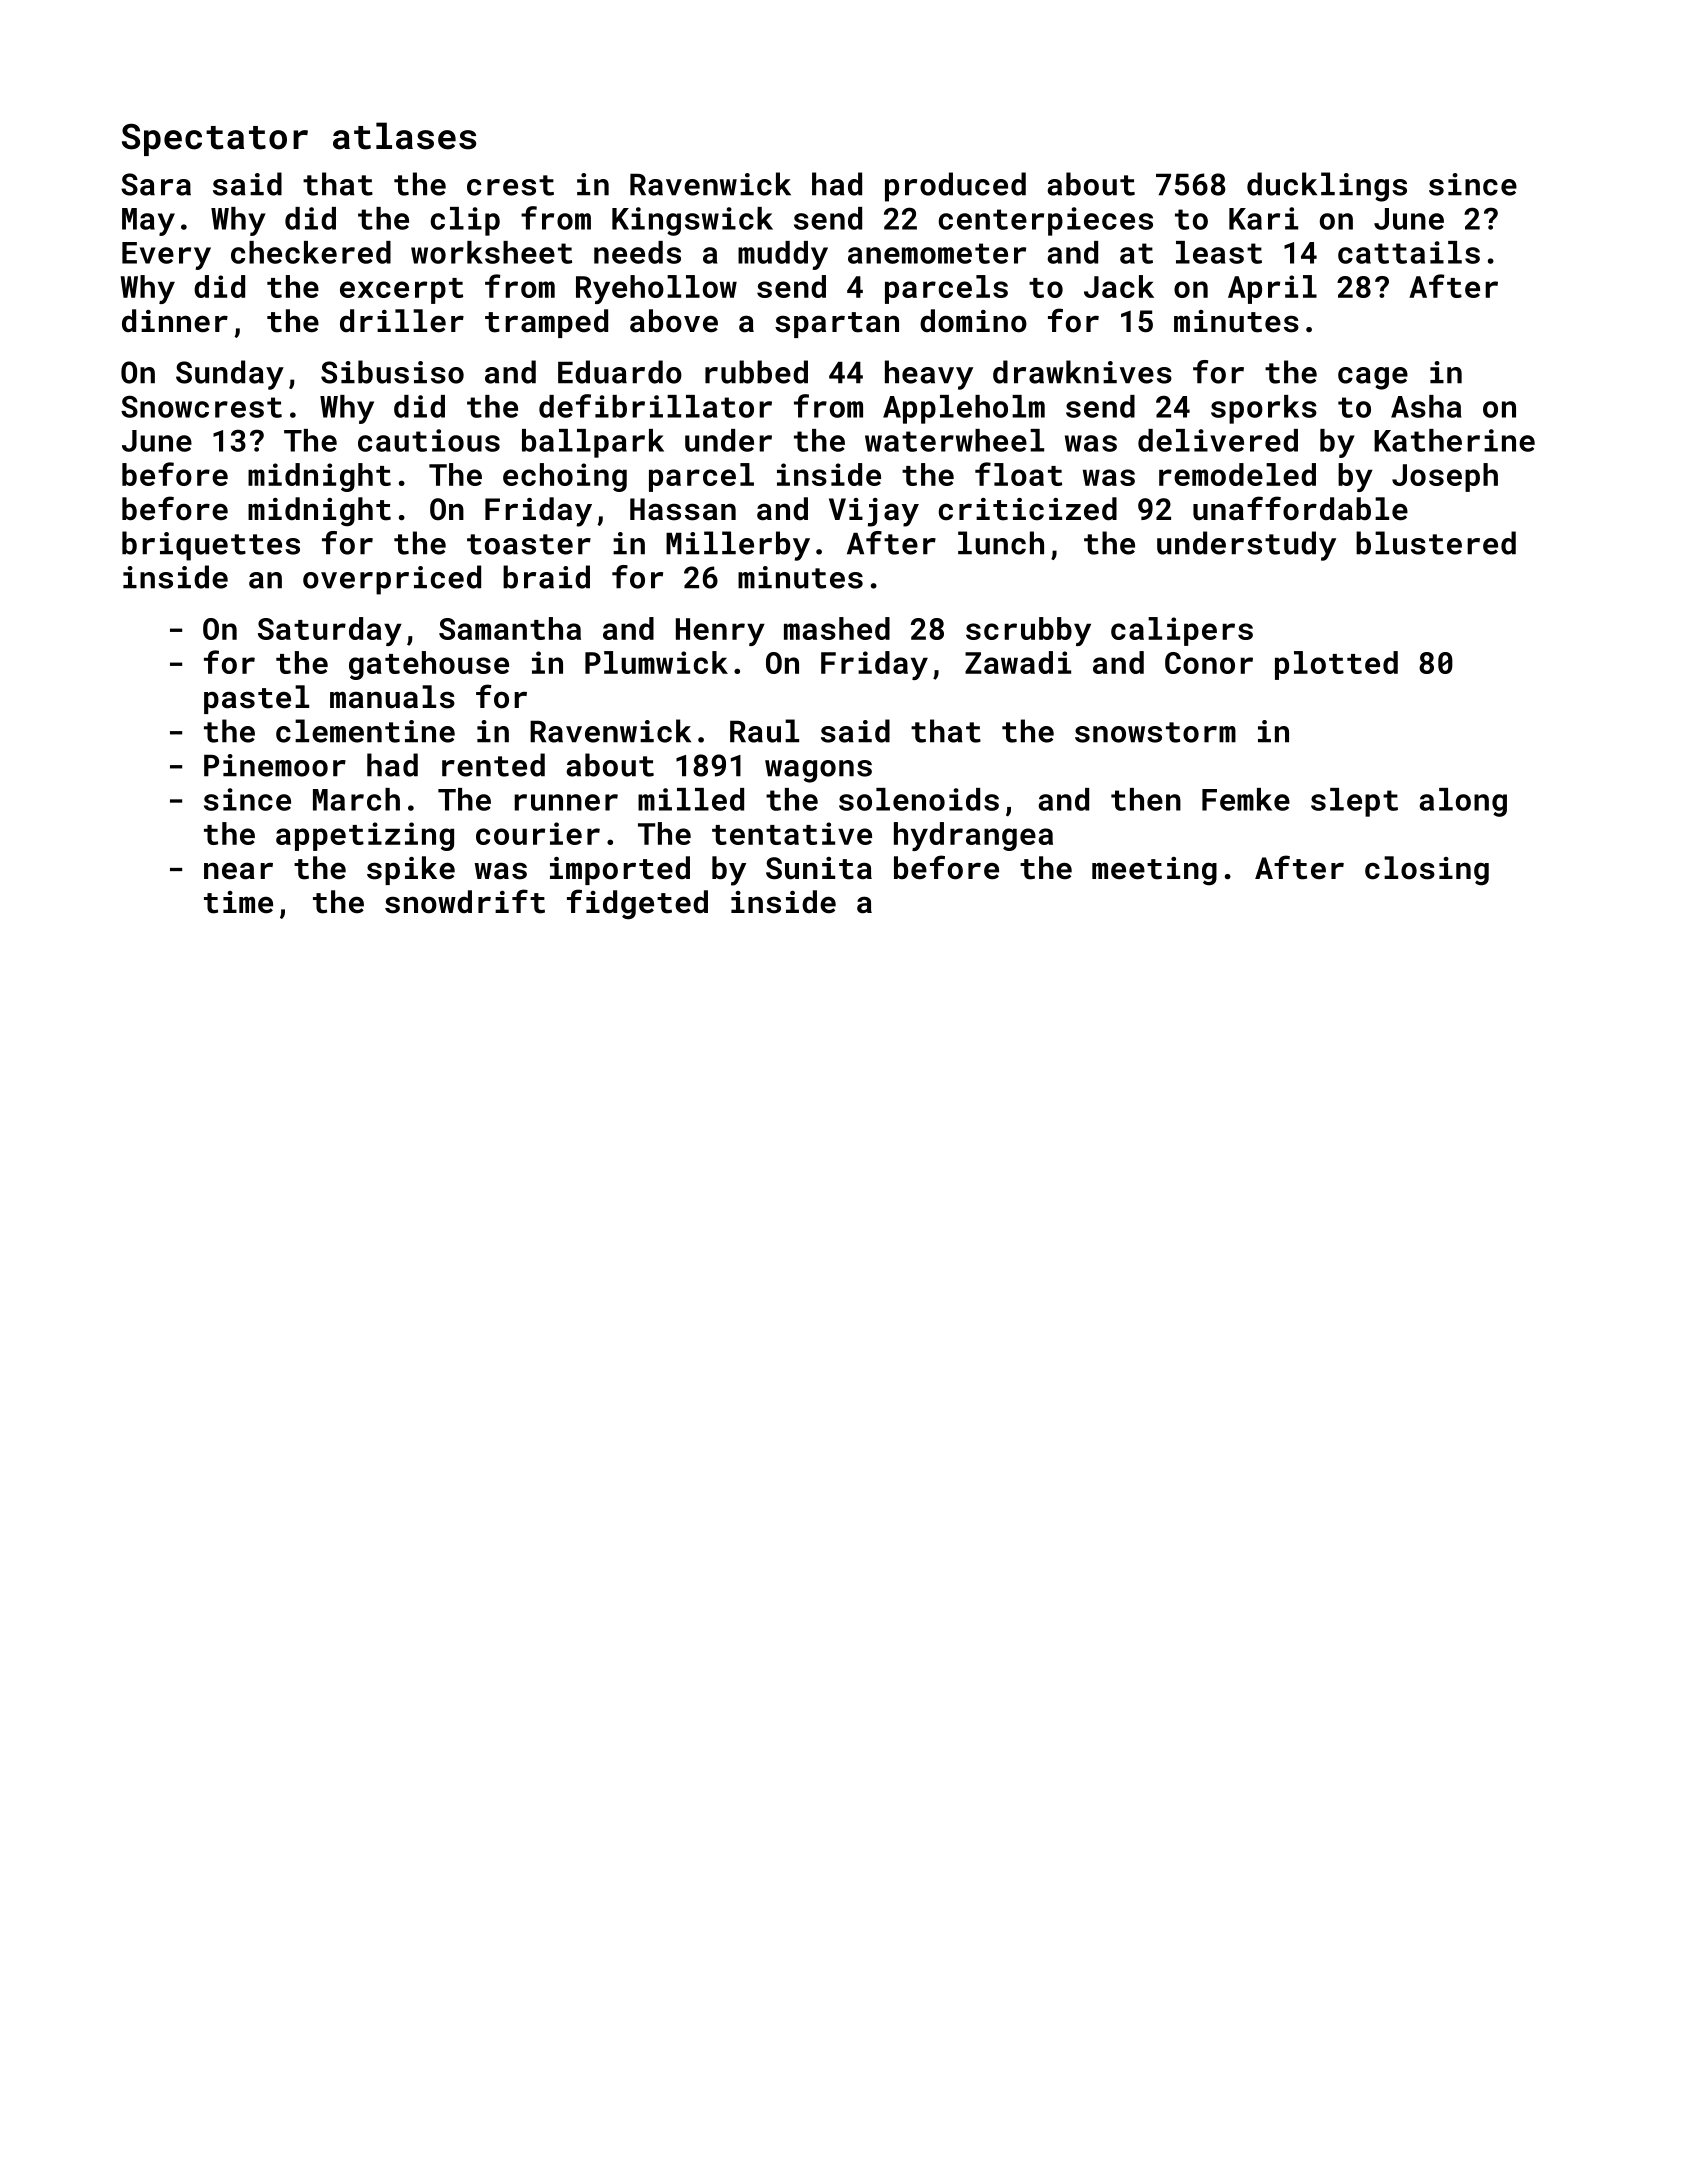 The height and width of the screenshot is (2178, 1683). I want to click on cage, so click(1373, 378).
